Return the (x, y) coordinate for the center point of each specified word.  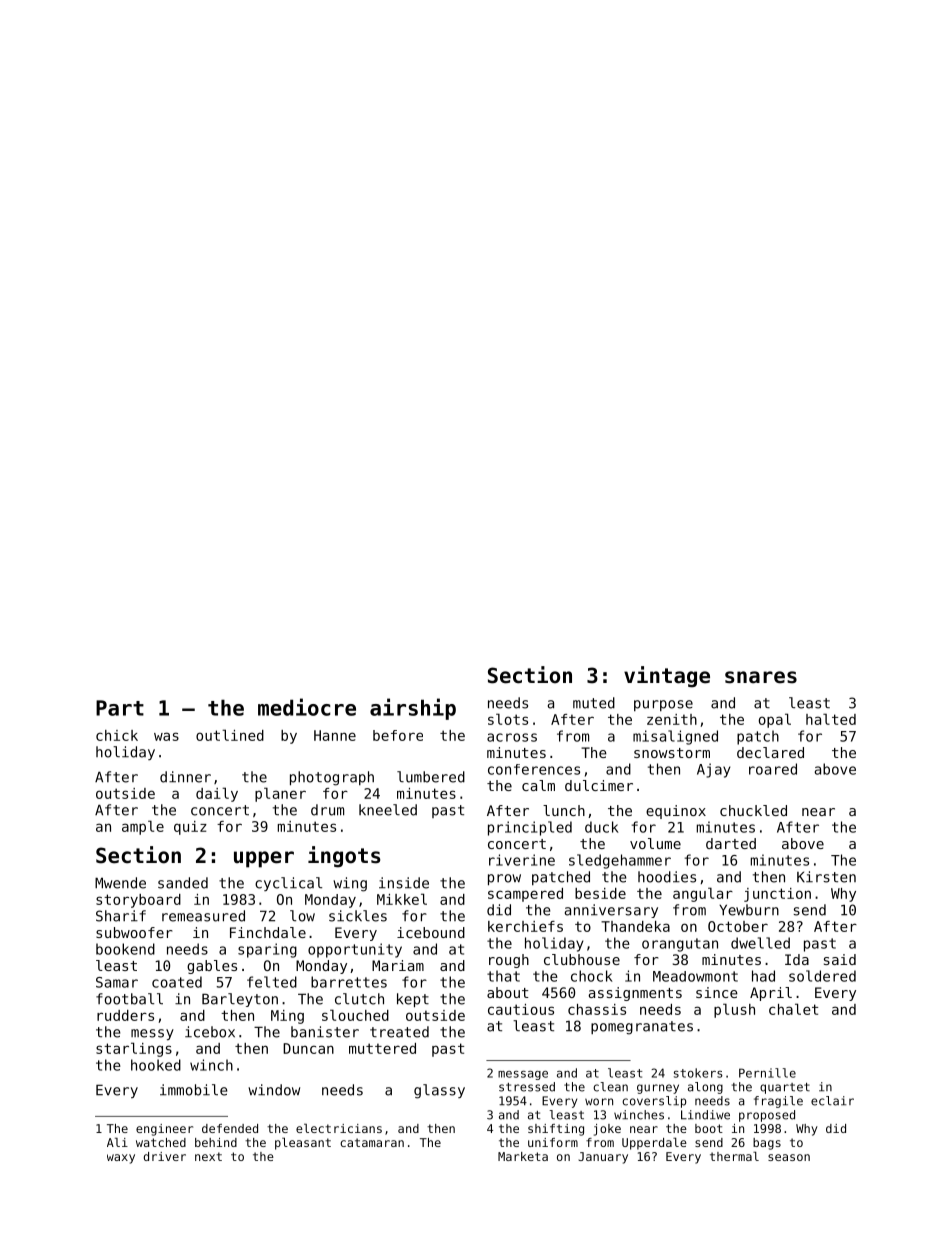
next (208, 1156)
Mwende (120, 883)
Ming (287, 1017)
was (166, 736)
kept (413, 1000)
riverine (522, 860)
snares (761, 677)
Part (120, 708)
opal (775, 720)
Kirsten (826, 877)
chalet (793, 1009)
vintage (667, 677)
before (398, 735)
